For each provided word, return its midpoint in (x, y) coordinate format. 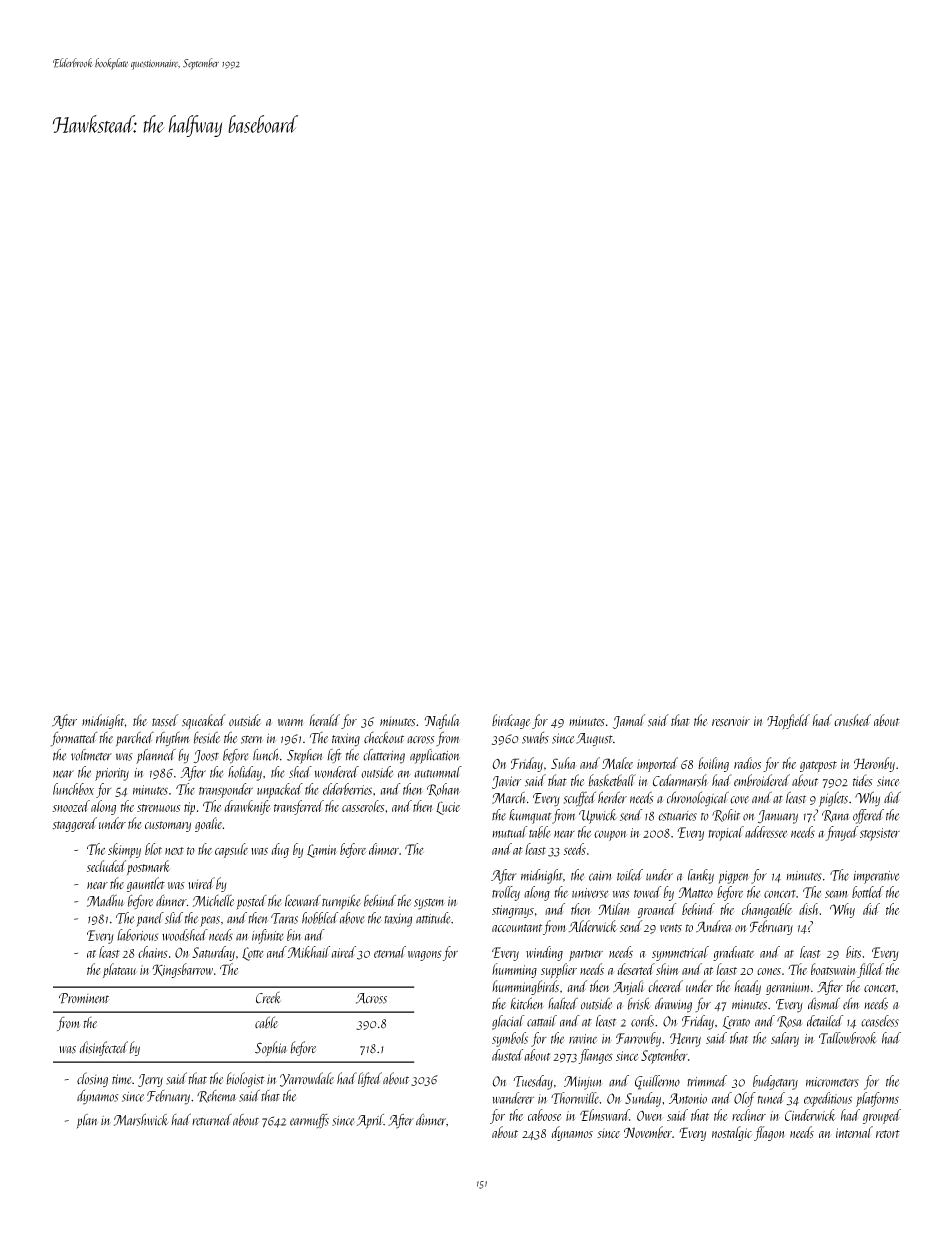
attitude (433, 918)
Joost (206, 756)
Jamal (629, 721)
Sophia (270, 1048)
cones (769, 971)
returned (212, 1120)
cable (266, 1022)
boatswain (833, 969)
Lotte (253, 954)
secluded (106, 866)
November (648, 1132)
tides (863, 780)
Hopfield (788, 722)
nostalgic (732, 1133)
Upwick (597, 816)
